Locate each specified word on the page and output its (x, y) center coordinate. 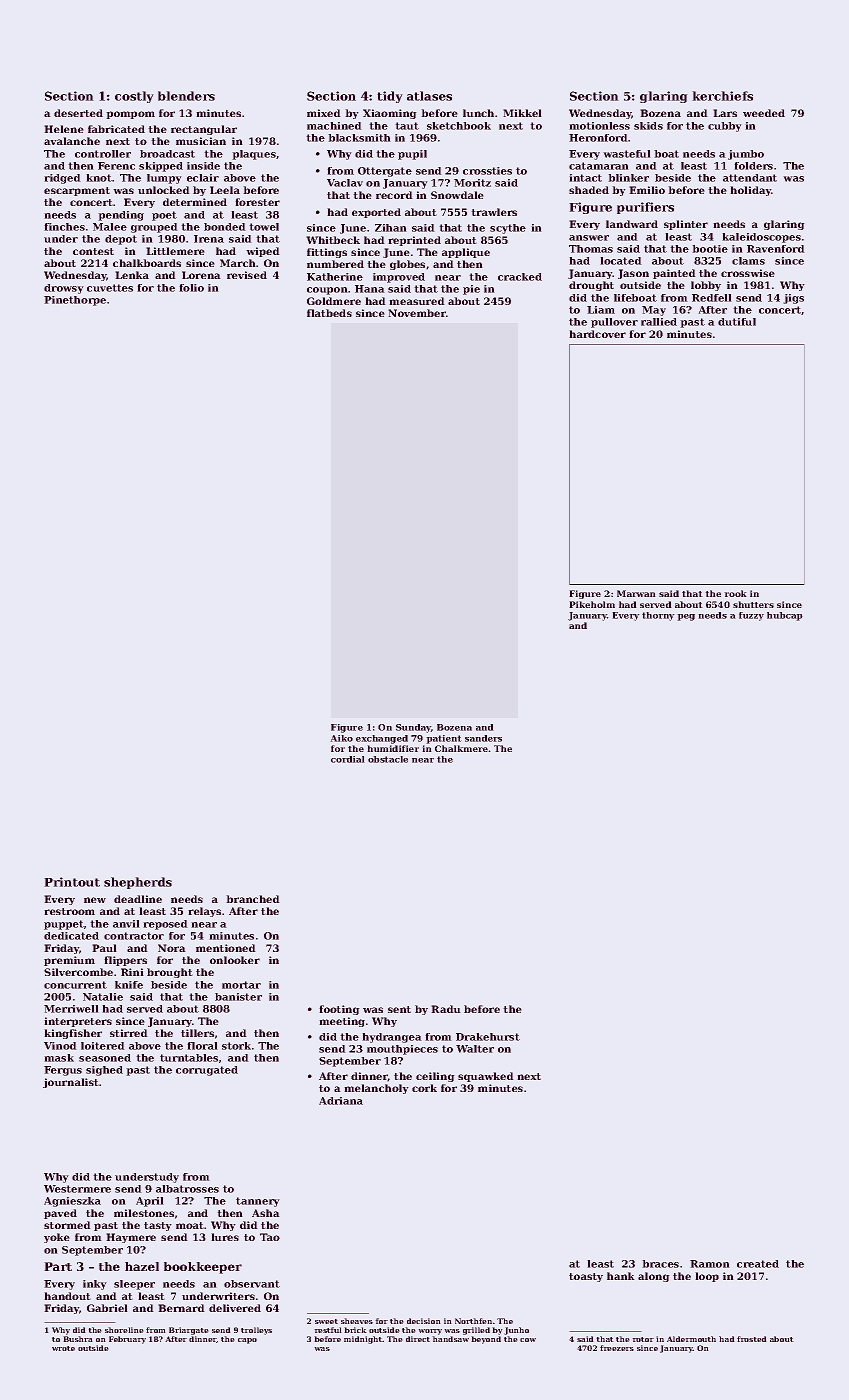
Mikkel (522, 113)
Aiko (341, 738)
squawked (486, 1077)
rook (735, 593)
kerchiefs (722, 96)
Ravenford (776, 249)
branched (253, 899)
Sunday (413, 728)
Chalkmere (461, 748)
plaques (254, 155)
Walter (475, 1049)
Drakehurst (488, 1037)
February (127, 1340)
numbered (335, 264)
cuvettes (110, 288)
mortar (241, 985)
